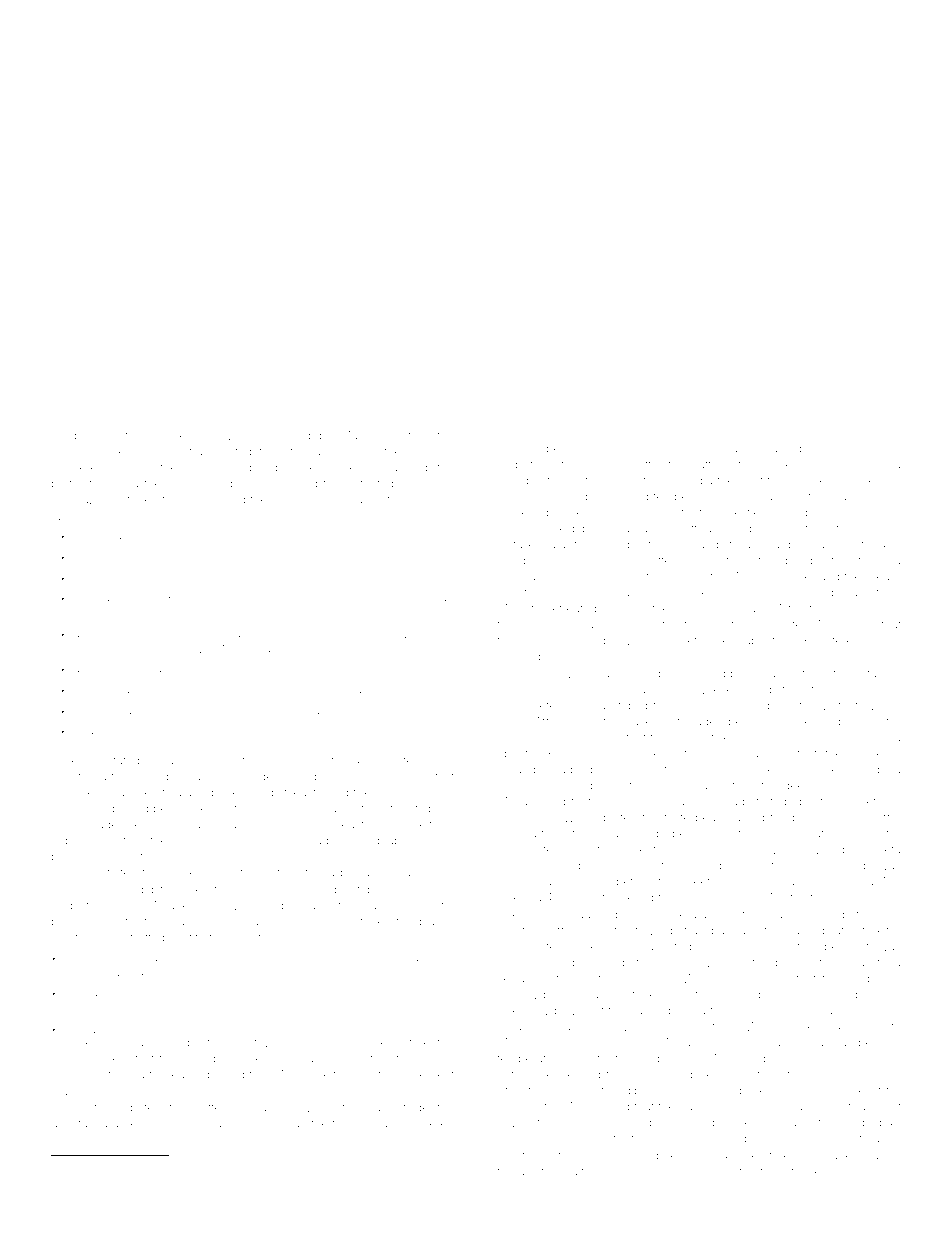  What do you see at coordinates (426, 1123) in the page?
I see `recovered` at bounding box center [426, 1123].
